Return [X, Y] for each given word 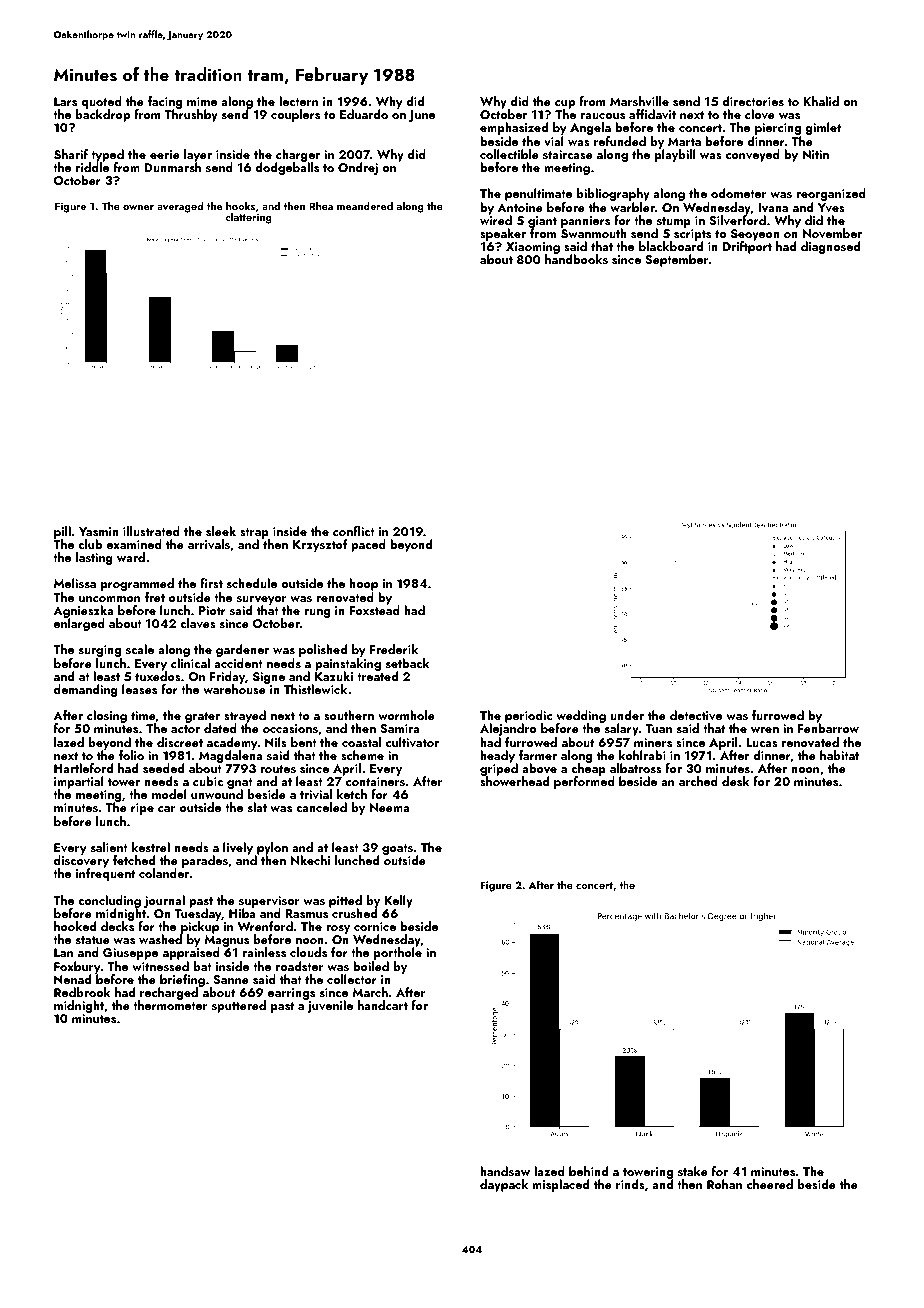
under [627, 715]
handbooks [576, 259]
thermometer [170, 1005]
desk [735, 781]
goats [397, 849]
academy [232, 743]
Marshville [639, 101]
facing [165, 103]
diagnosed [830, 247]
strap [254, 533]
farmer [538, 755]
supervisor [269, 902]
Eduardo [364, 114]
